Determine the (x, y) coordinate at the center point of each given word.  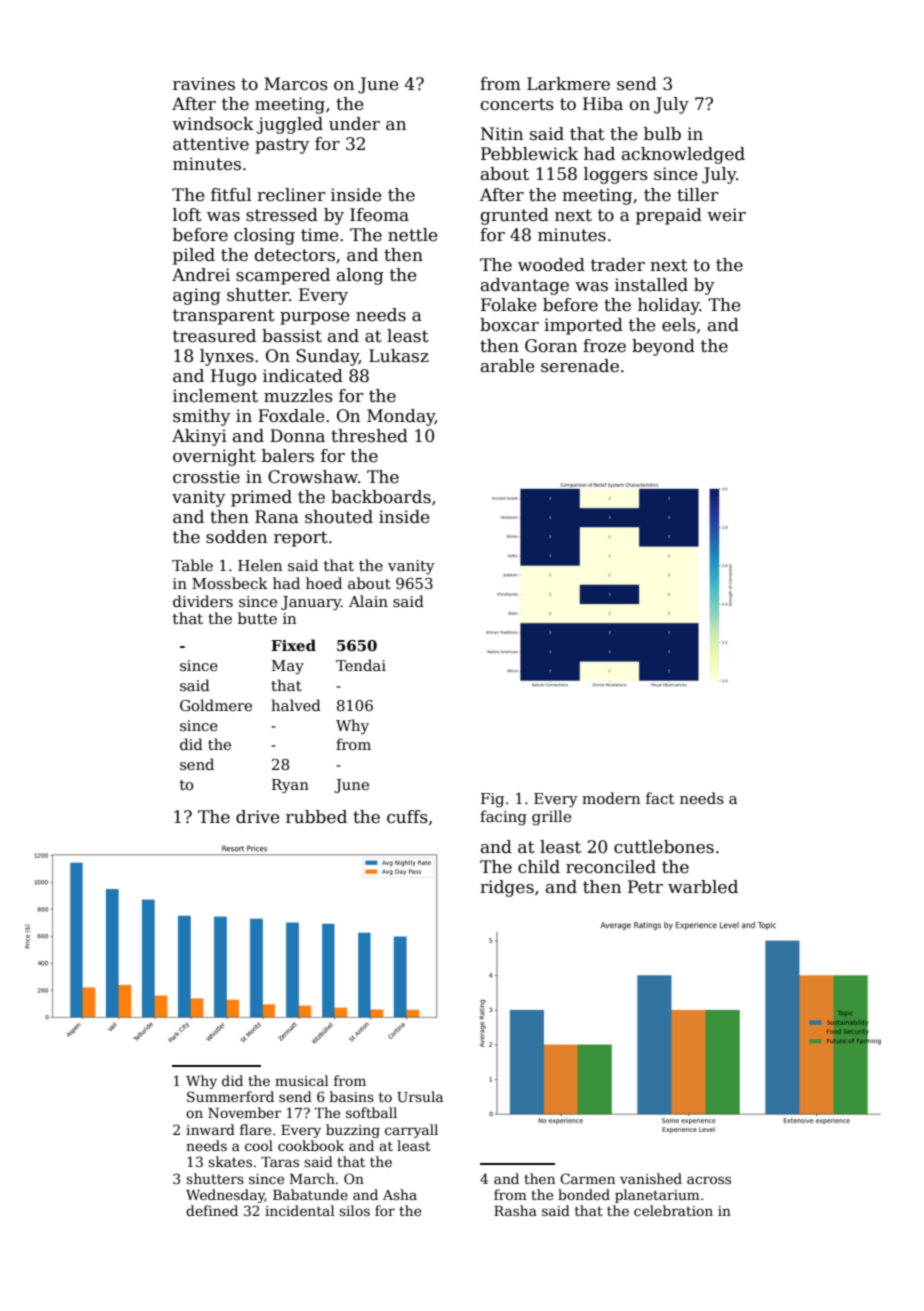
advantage (525, 286)
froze (604, 346)
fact (660, 798)
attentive (211, 144)
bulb (662, 134)
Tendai (361, 665)
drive (257, 817)
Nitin (502, 134)
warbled (703, 887)
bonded (584, 1194)
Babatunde (310, 1194)
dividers (203, 601)
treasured (214, 336)
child (539, 867)
